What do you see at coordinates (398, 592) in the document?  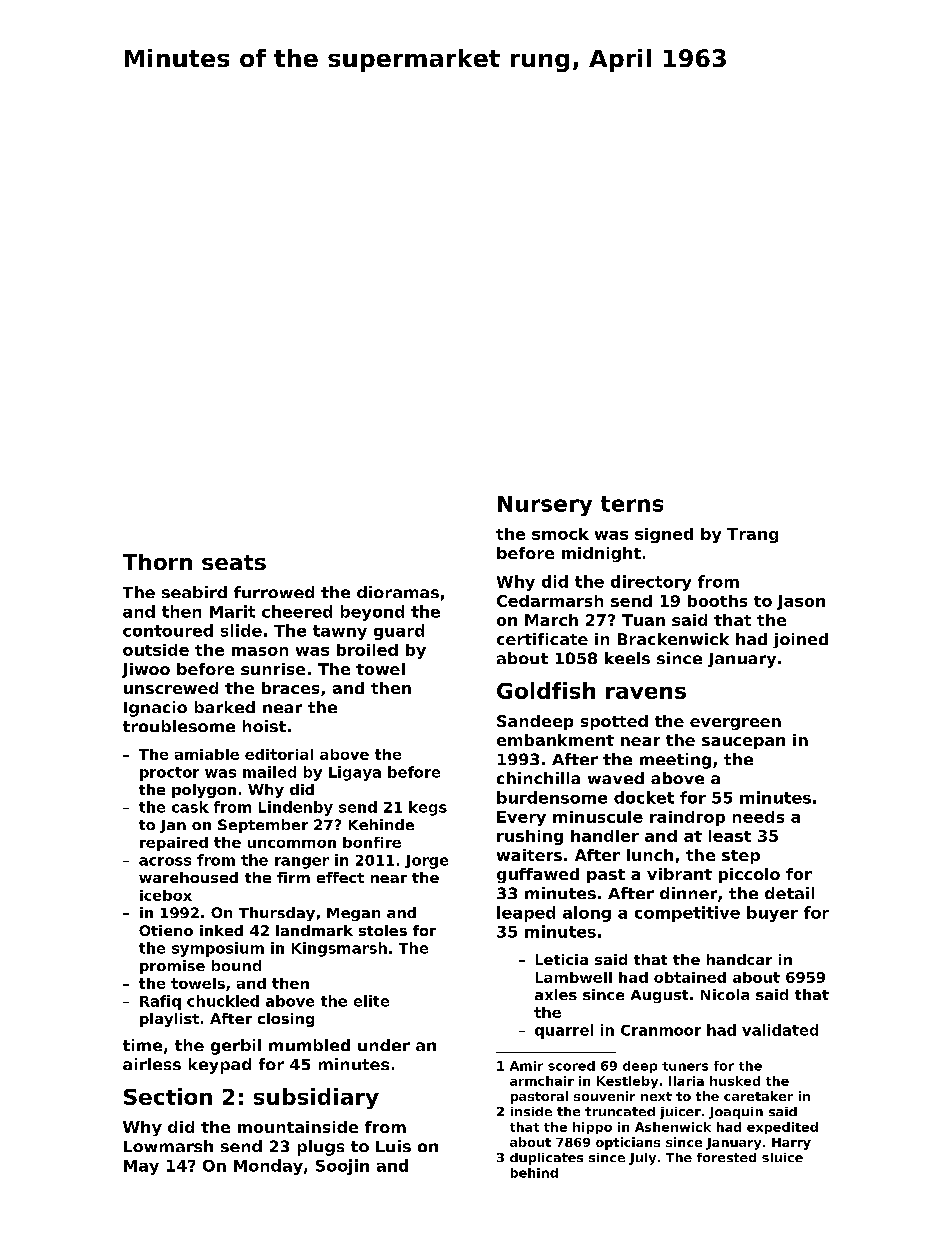 I see `dioramas` at bounding box center [398, 592].
